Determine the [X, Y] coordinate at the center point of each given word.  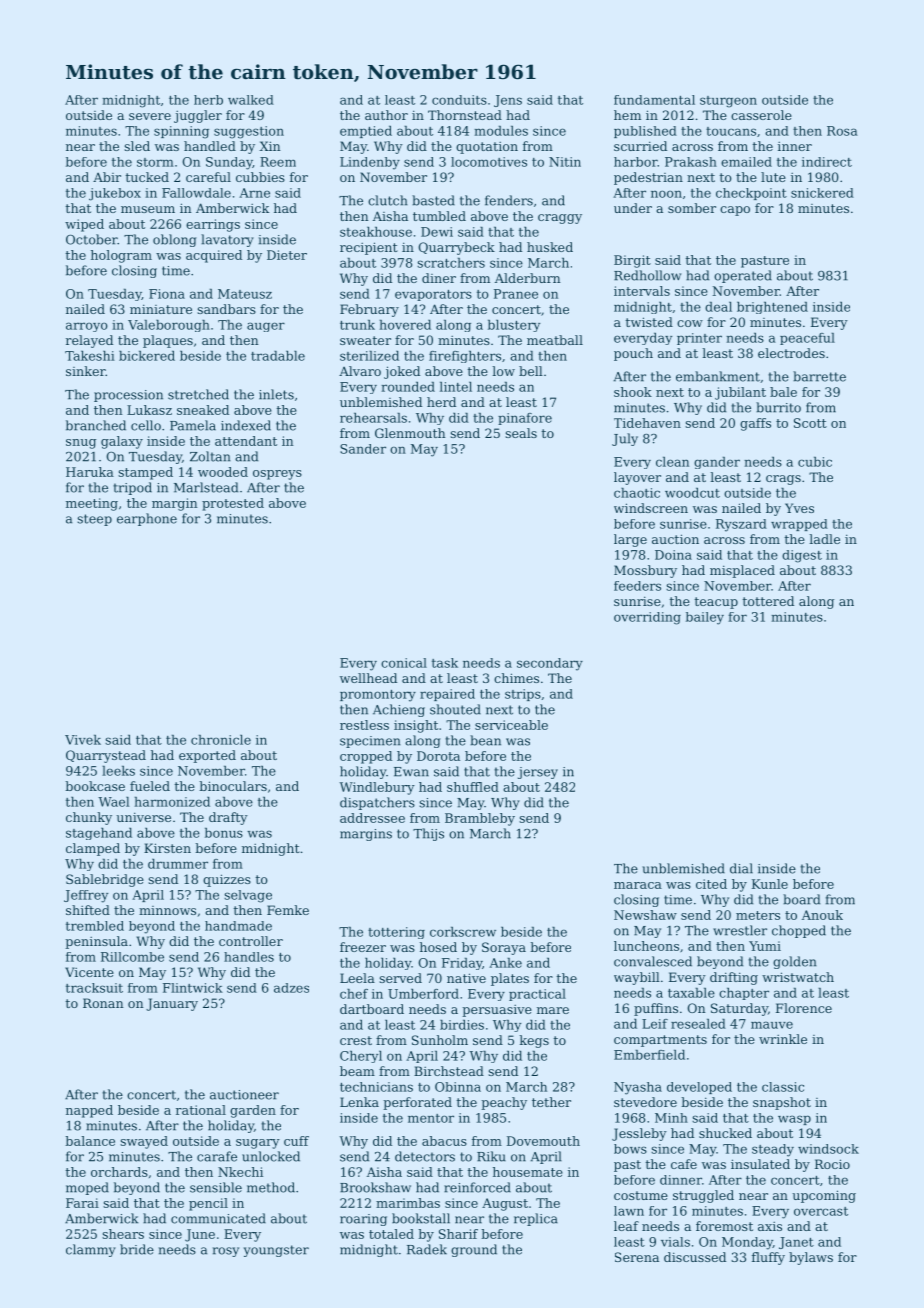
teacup [716, 603]
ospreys [277, 475]
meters [758, 915]
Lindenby [370, 163]
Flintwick [193, 988]
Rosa [842, 131]
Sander [363, 449]
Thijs [428, 834]
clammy [91, 1250]
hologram [121, 256]
